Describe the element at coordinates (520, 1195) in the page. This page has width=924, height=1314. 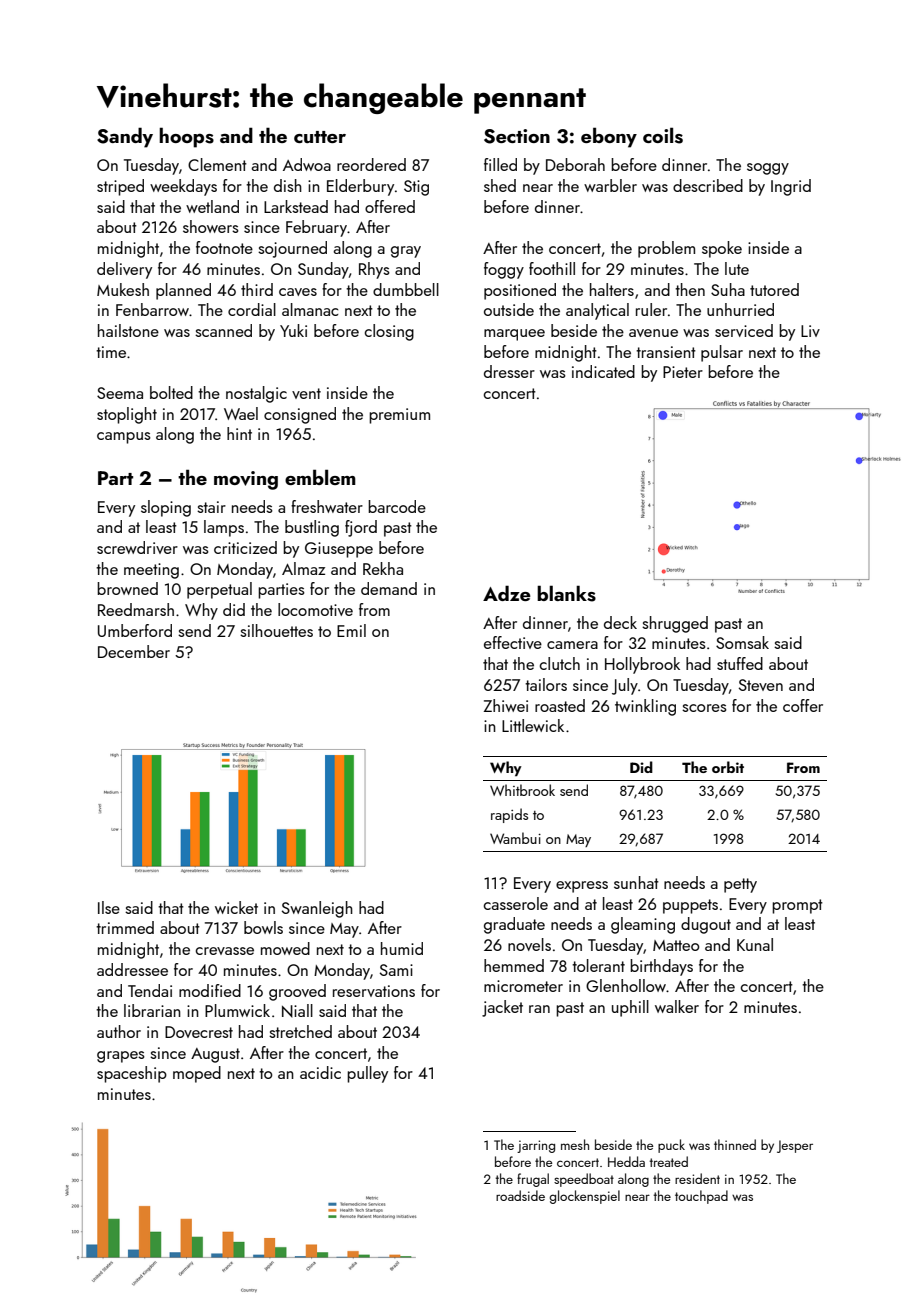
I see `roadside` at that location.
